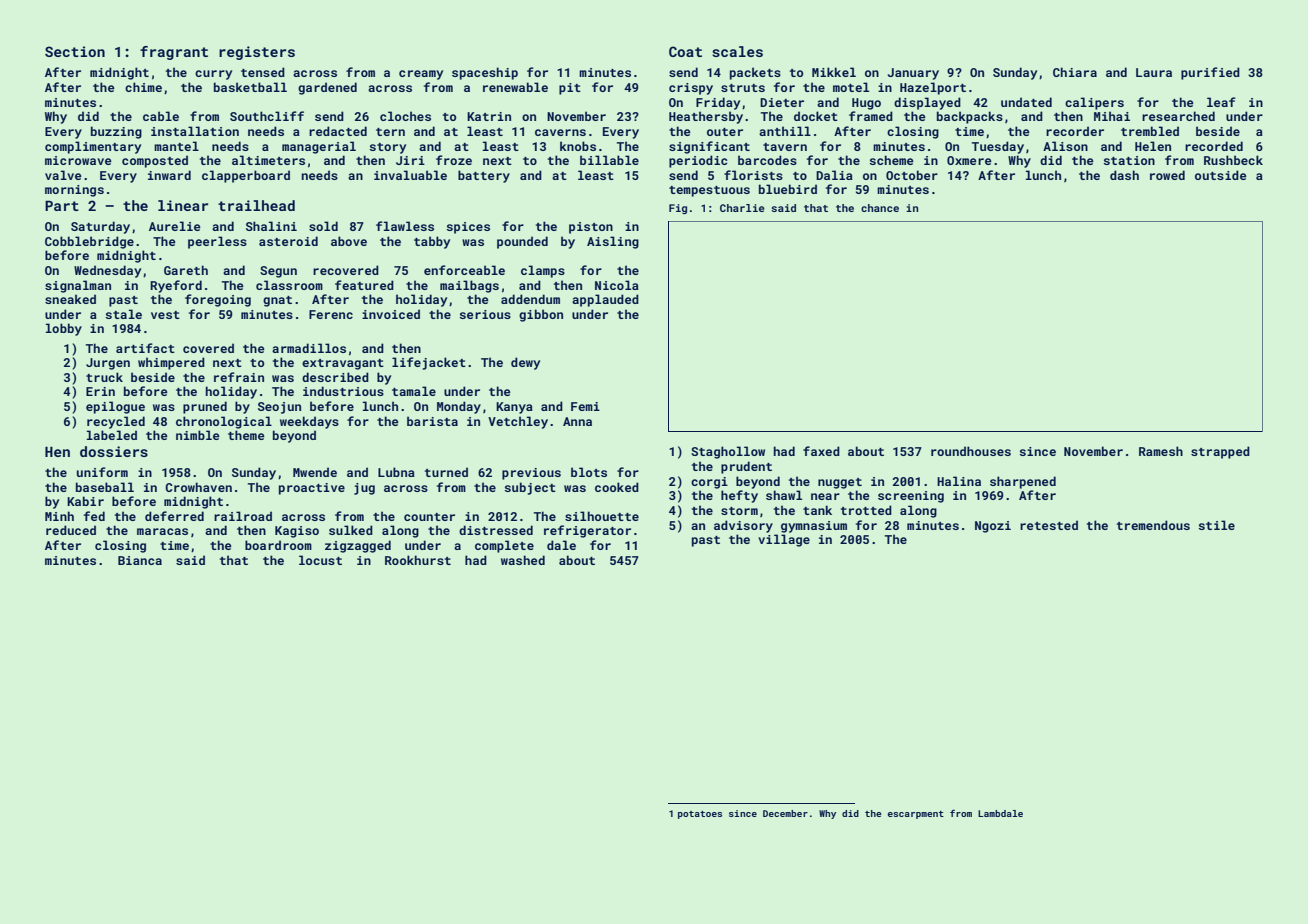  What do you see at coordinates (171, 363) in the image?
I see `whimpered` at bounding box center [171, 363].
